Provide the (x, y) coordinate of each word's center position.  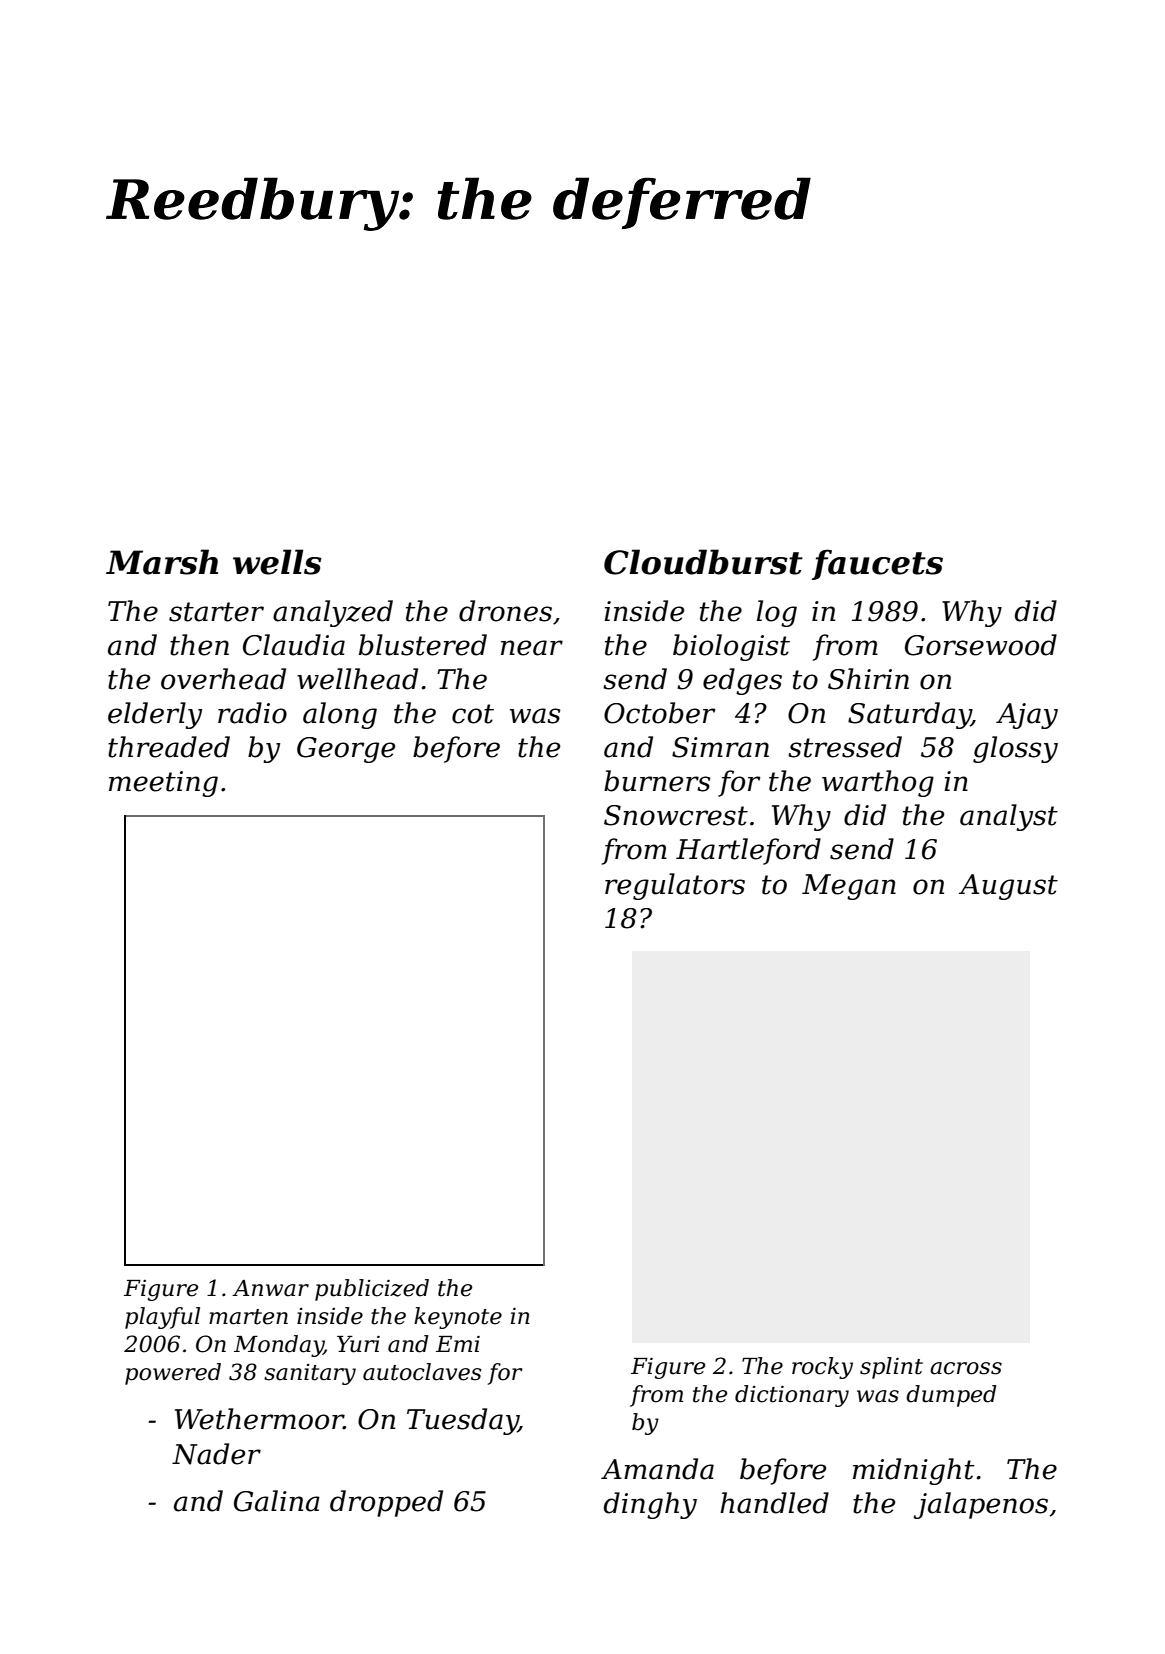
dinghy (650, 1505)
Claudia (294, 645)
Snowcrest (676, 815)
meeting (163, 784)
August (1008, 887)
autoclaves (422, 1372)
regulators (675, 886)
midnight (913, 1471)
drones (505, 611)
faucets (877, 564)
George (346, 750)
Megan (849, 887)
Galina (277, 1501)
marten (248, 1317)
